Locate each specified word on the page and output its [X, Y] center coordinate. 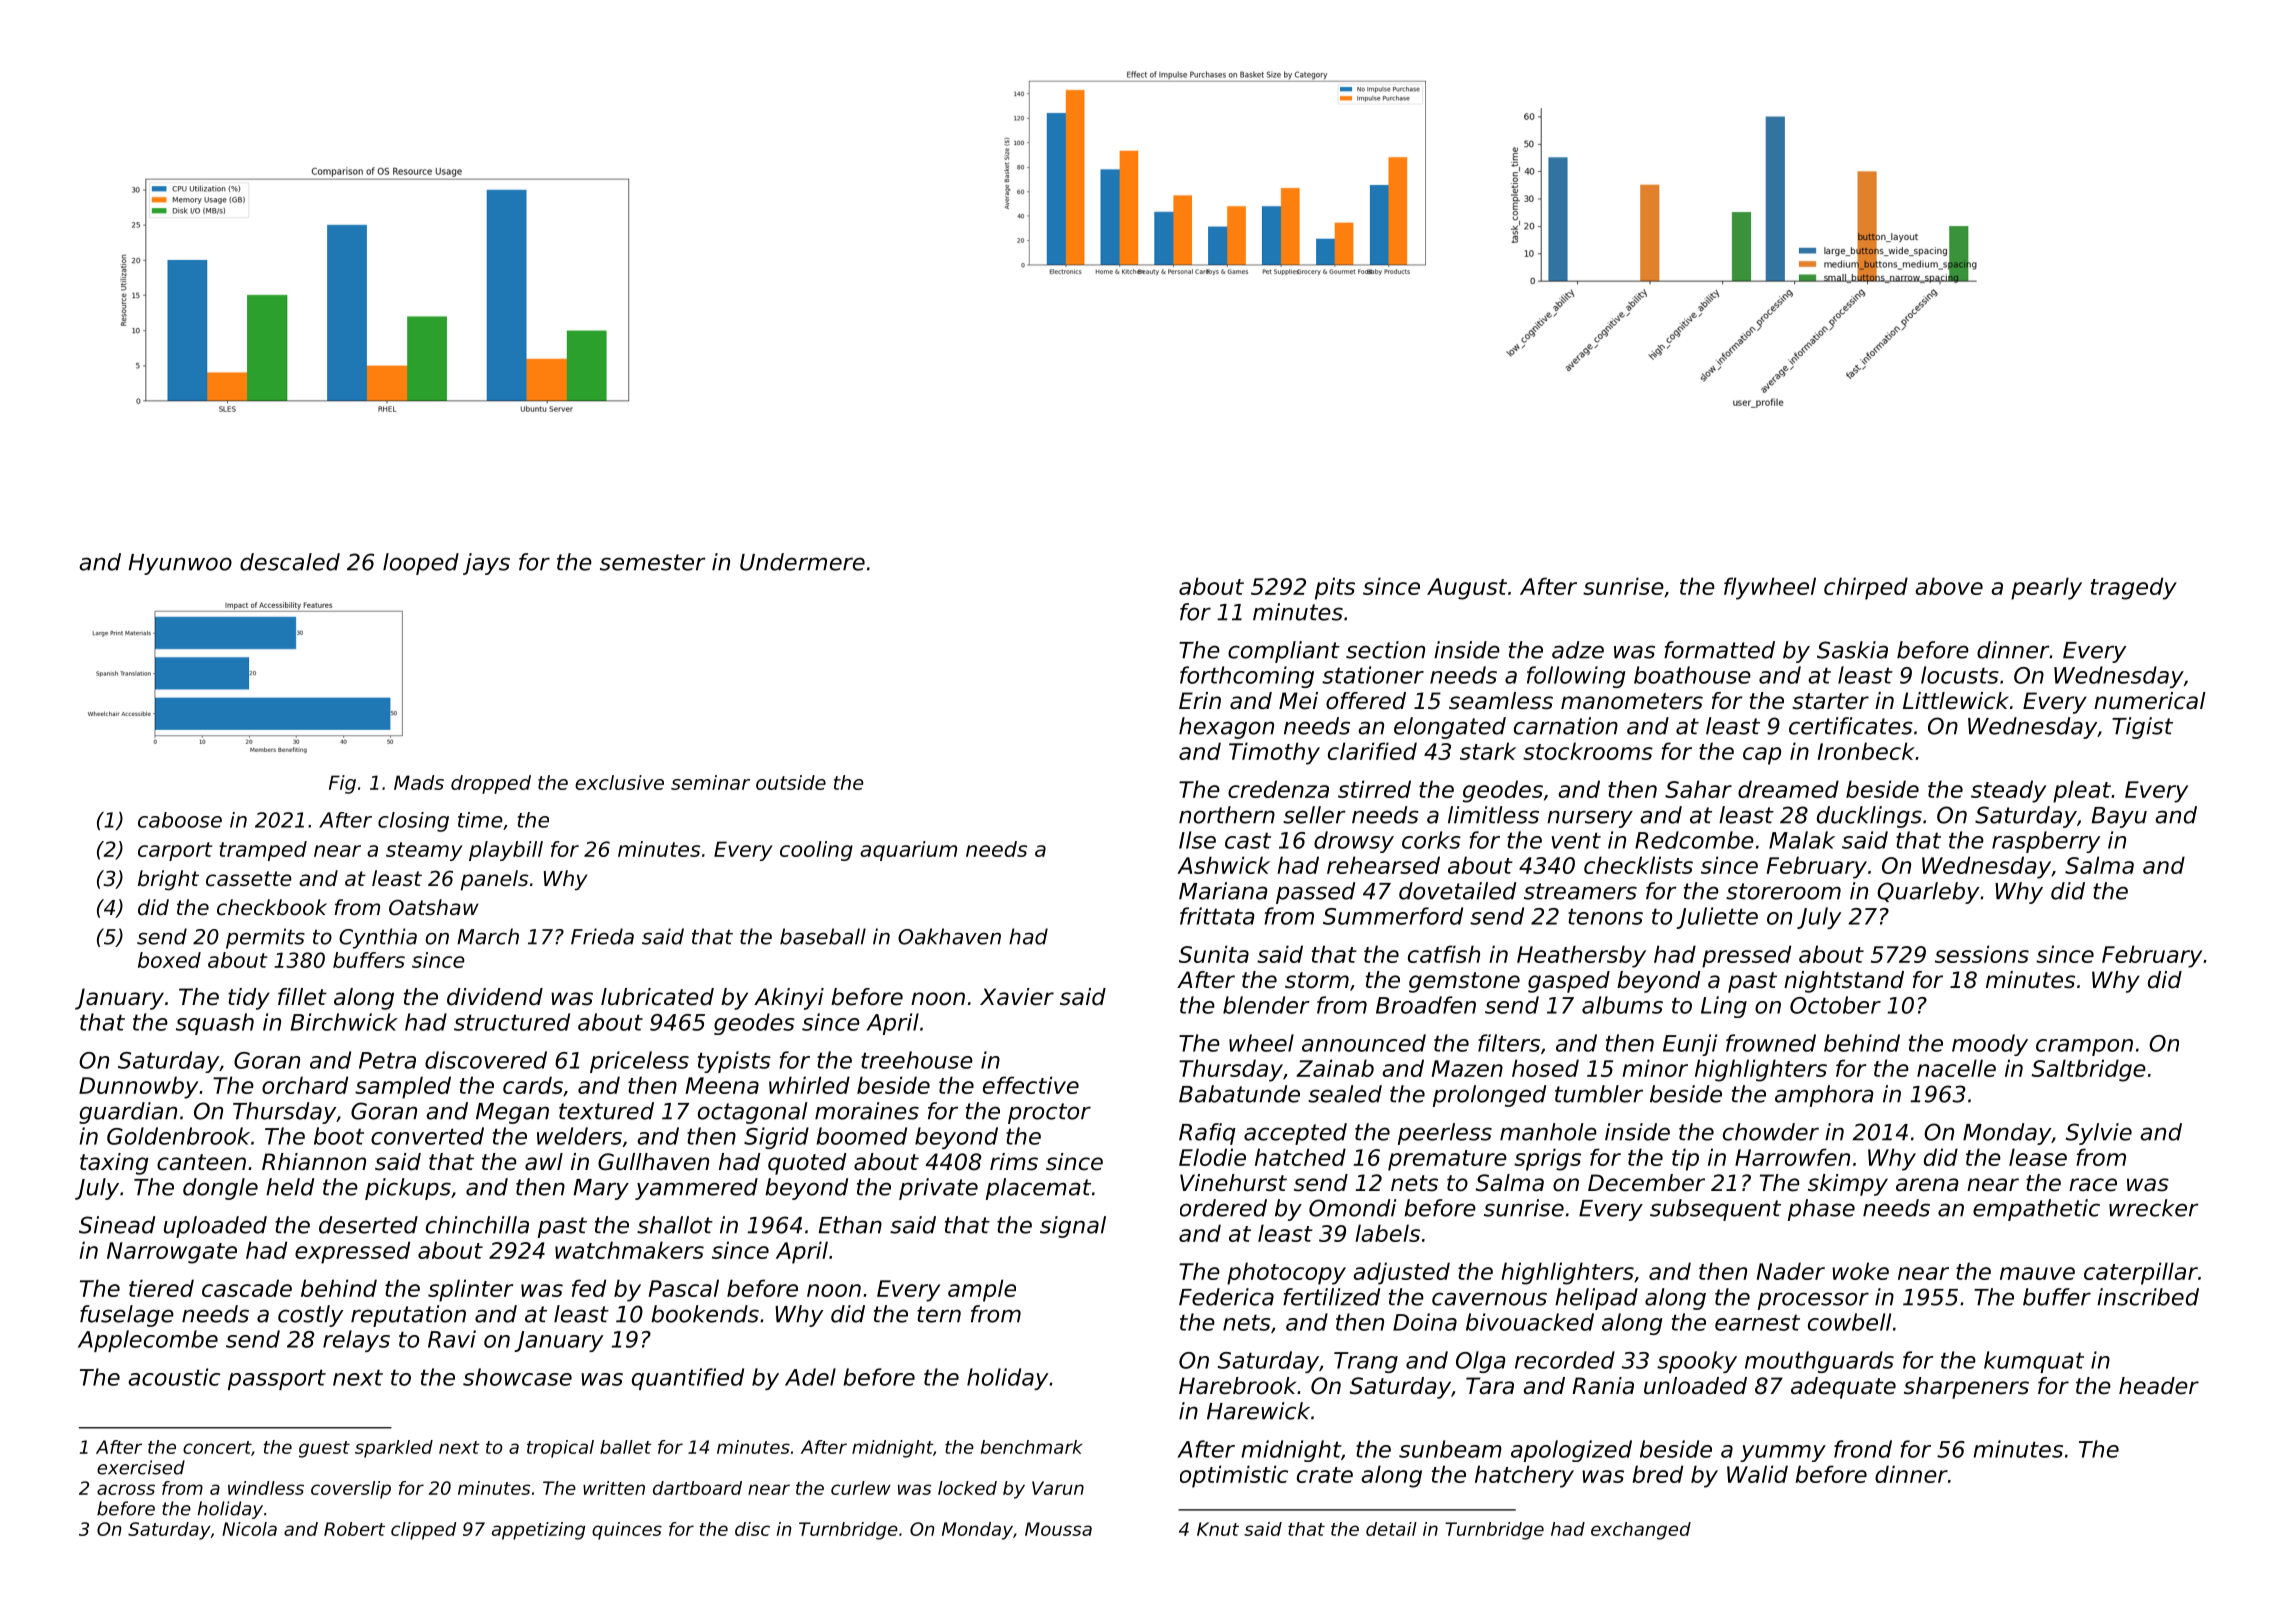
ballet [626, 1447]
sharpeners [1966, 1388]
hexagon [1226, 728]
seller [1314, 815]
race [2093, 1185]
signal [1073, 1227]
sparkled [394, 1449]
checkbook [272, 907]
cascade [247, 1288]
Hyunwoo [180, 564]
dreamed [1788, 789]
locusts [1960, 675]
